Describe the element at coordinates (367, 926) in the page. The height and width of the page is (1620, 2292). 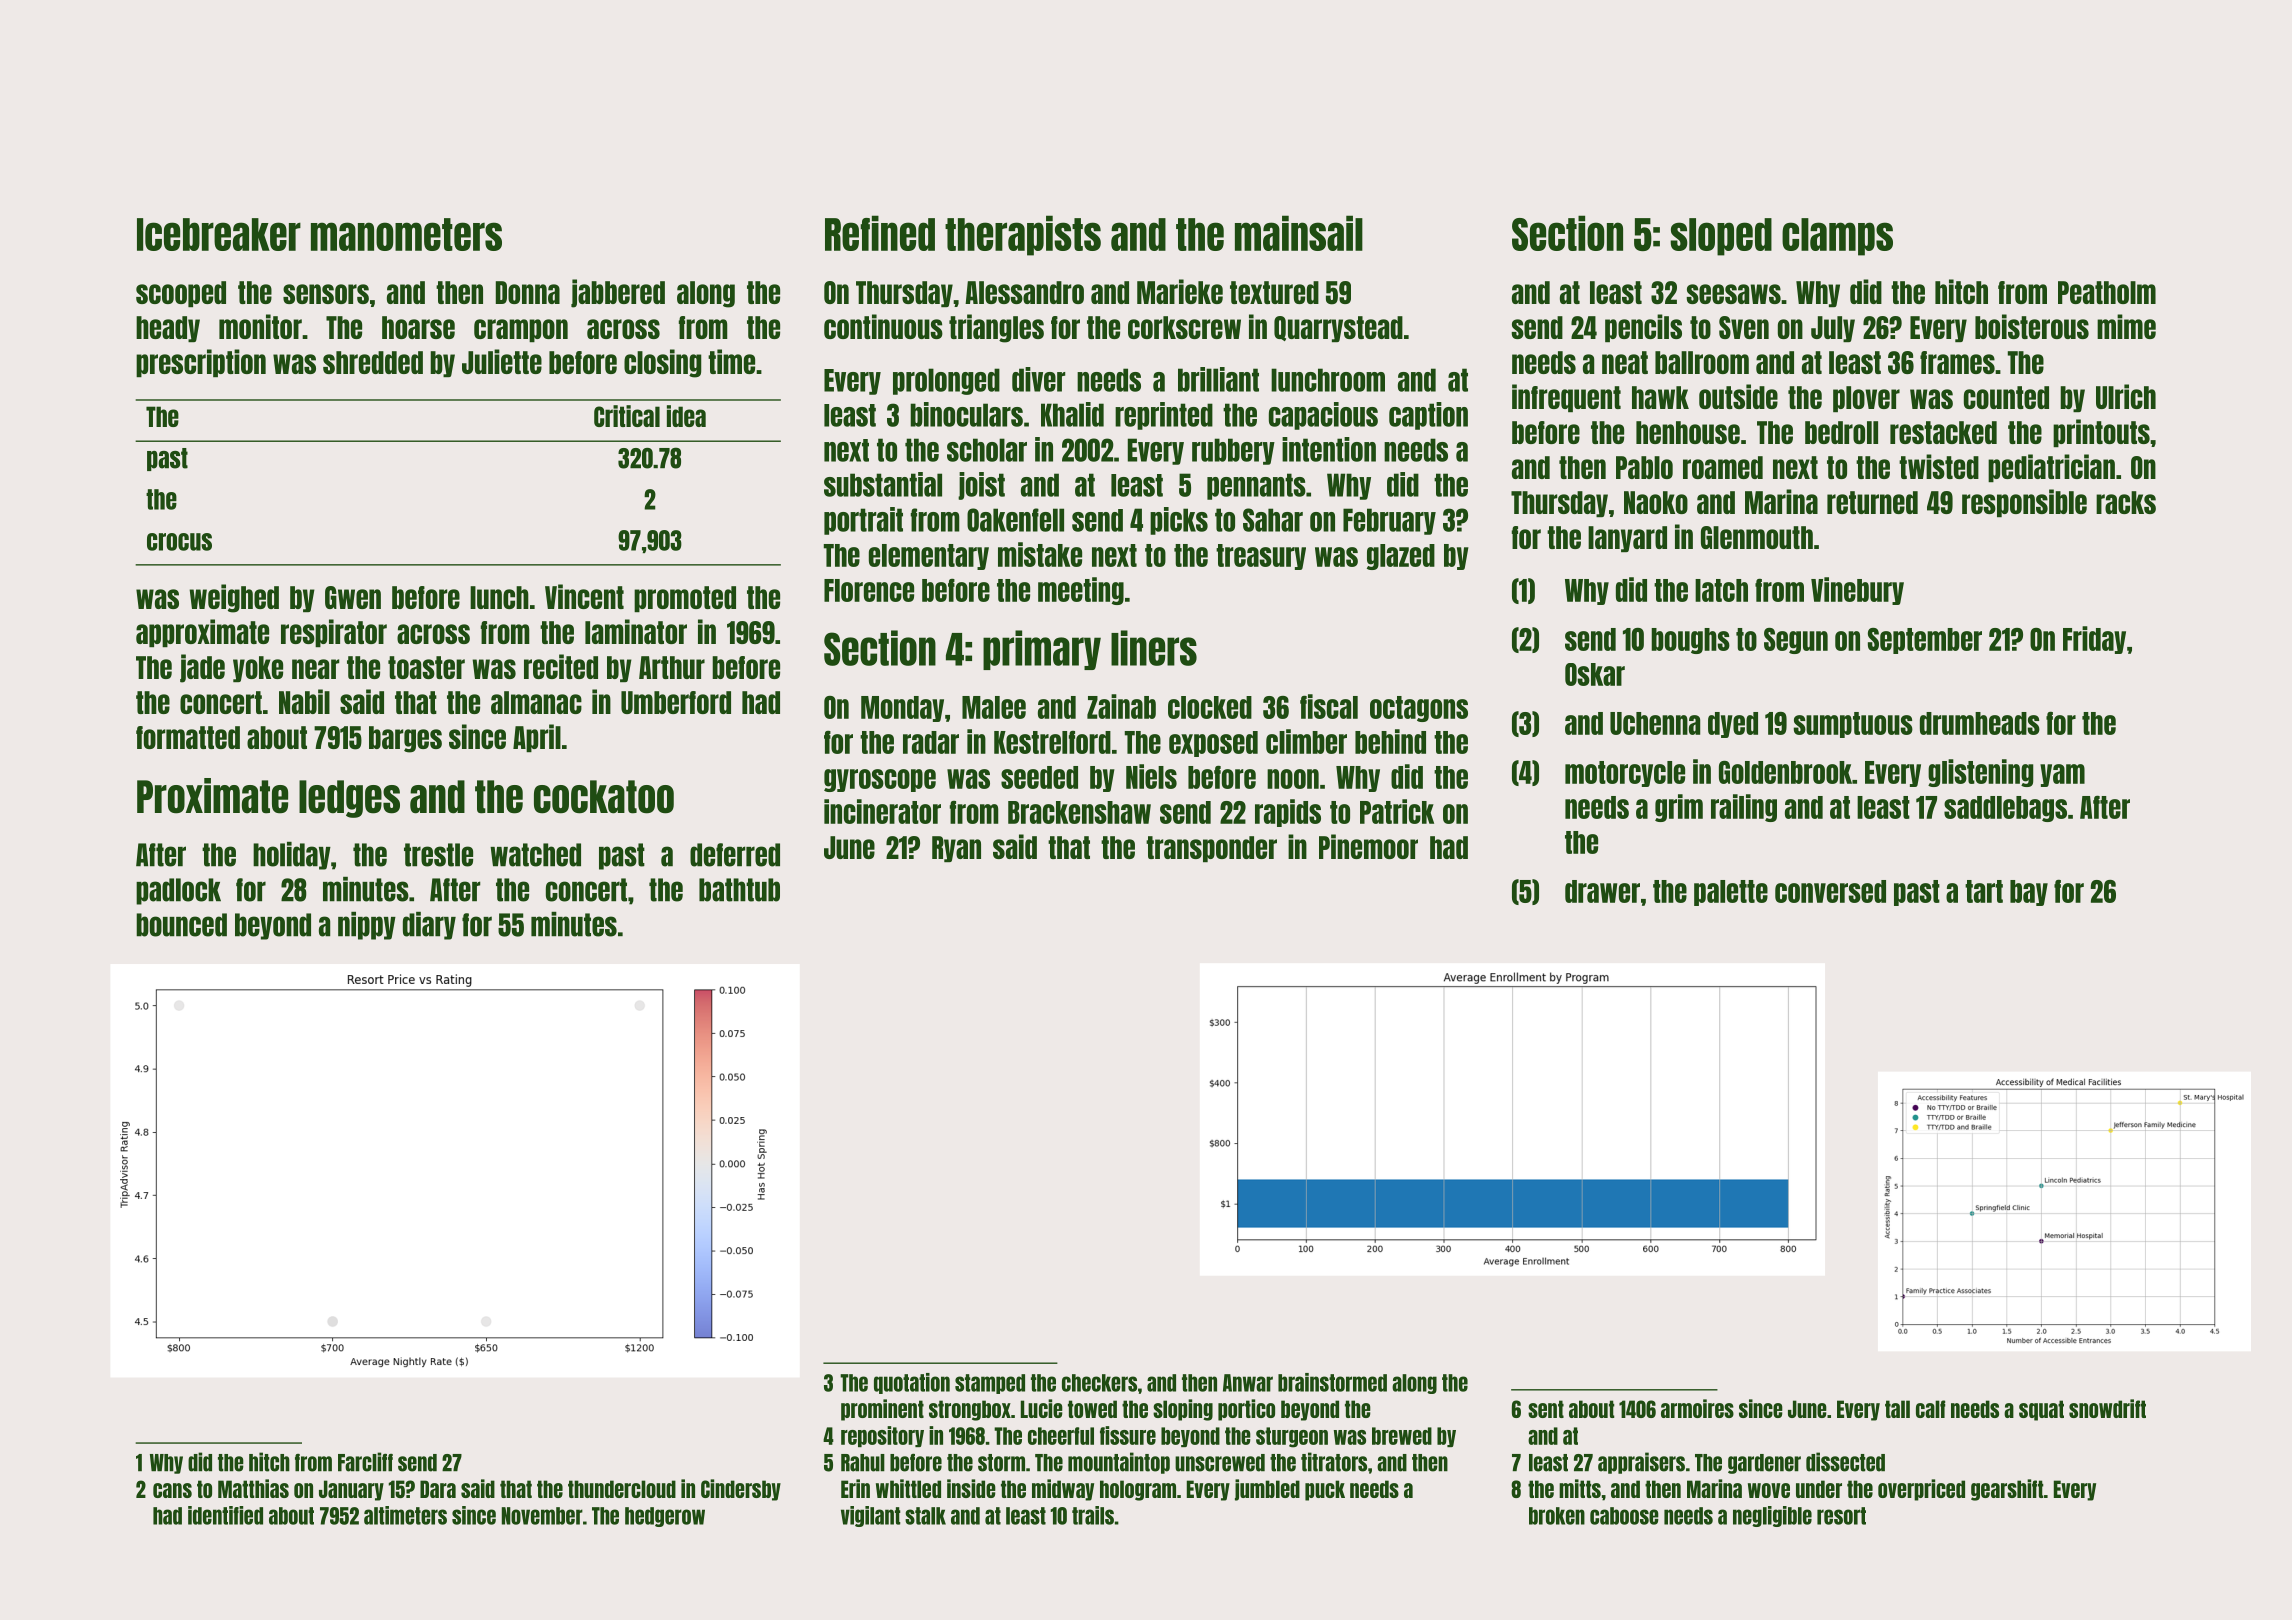
I see `nippy` at that location.
